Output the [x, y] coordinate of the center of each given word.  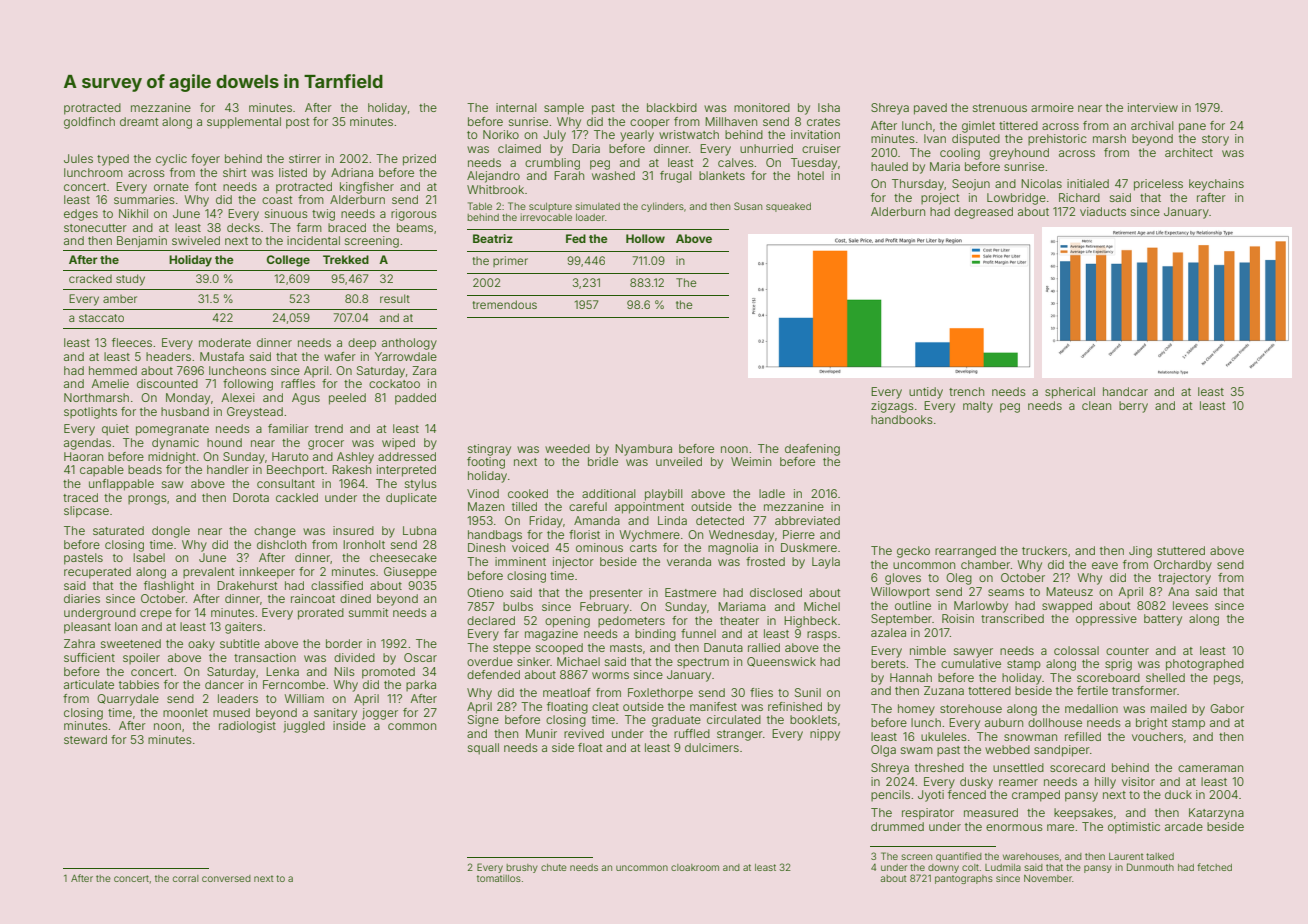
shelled [1165, 677]
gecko [913, 552]
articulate [89, 684]
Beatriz [493, 238]
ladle [772, 493]
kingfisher [367, 188]
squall [483, 749]
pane [1192, 128]
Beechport [295, 471]
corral [186, 878]
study [130, 280]
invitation [815, 134]
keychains [1216, 185]
